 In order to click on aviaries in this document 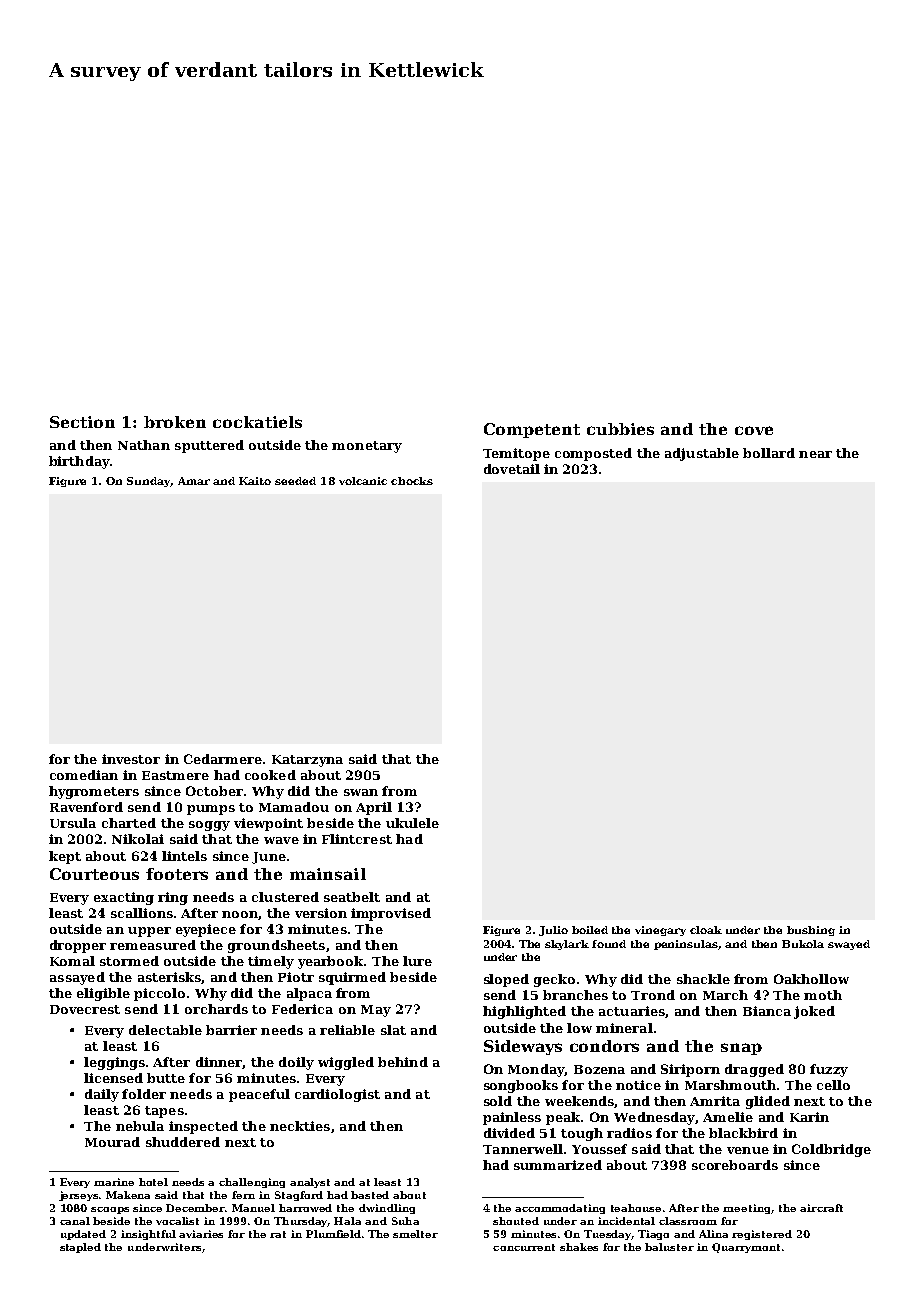, I will do `click(201, 1234)`.
